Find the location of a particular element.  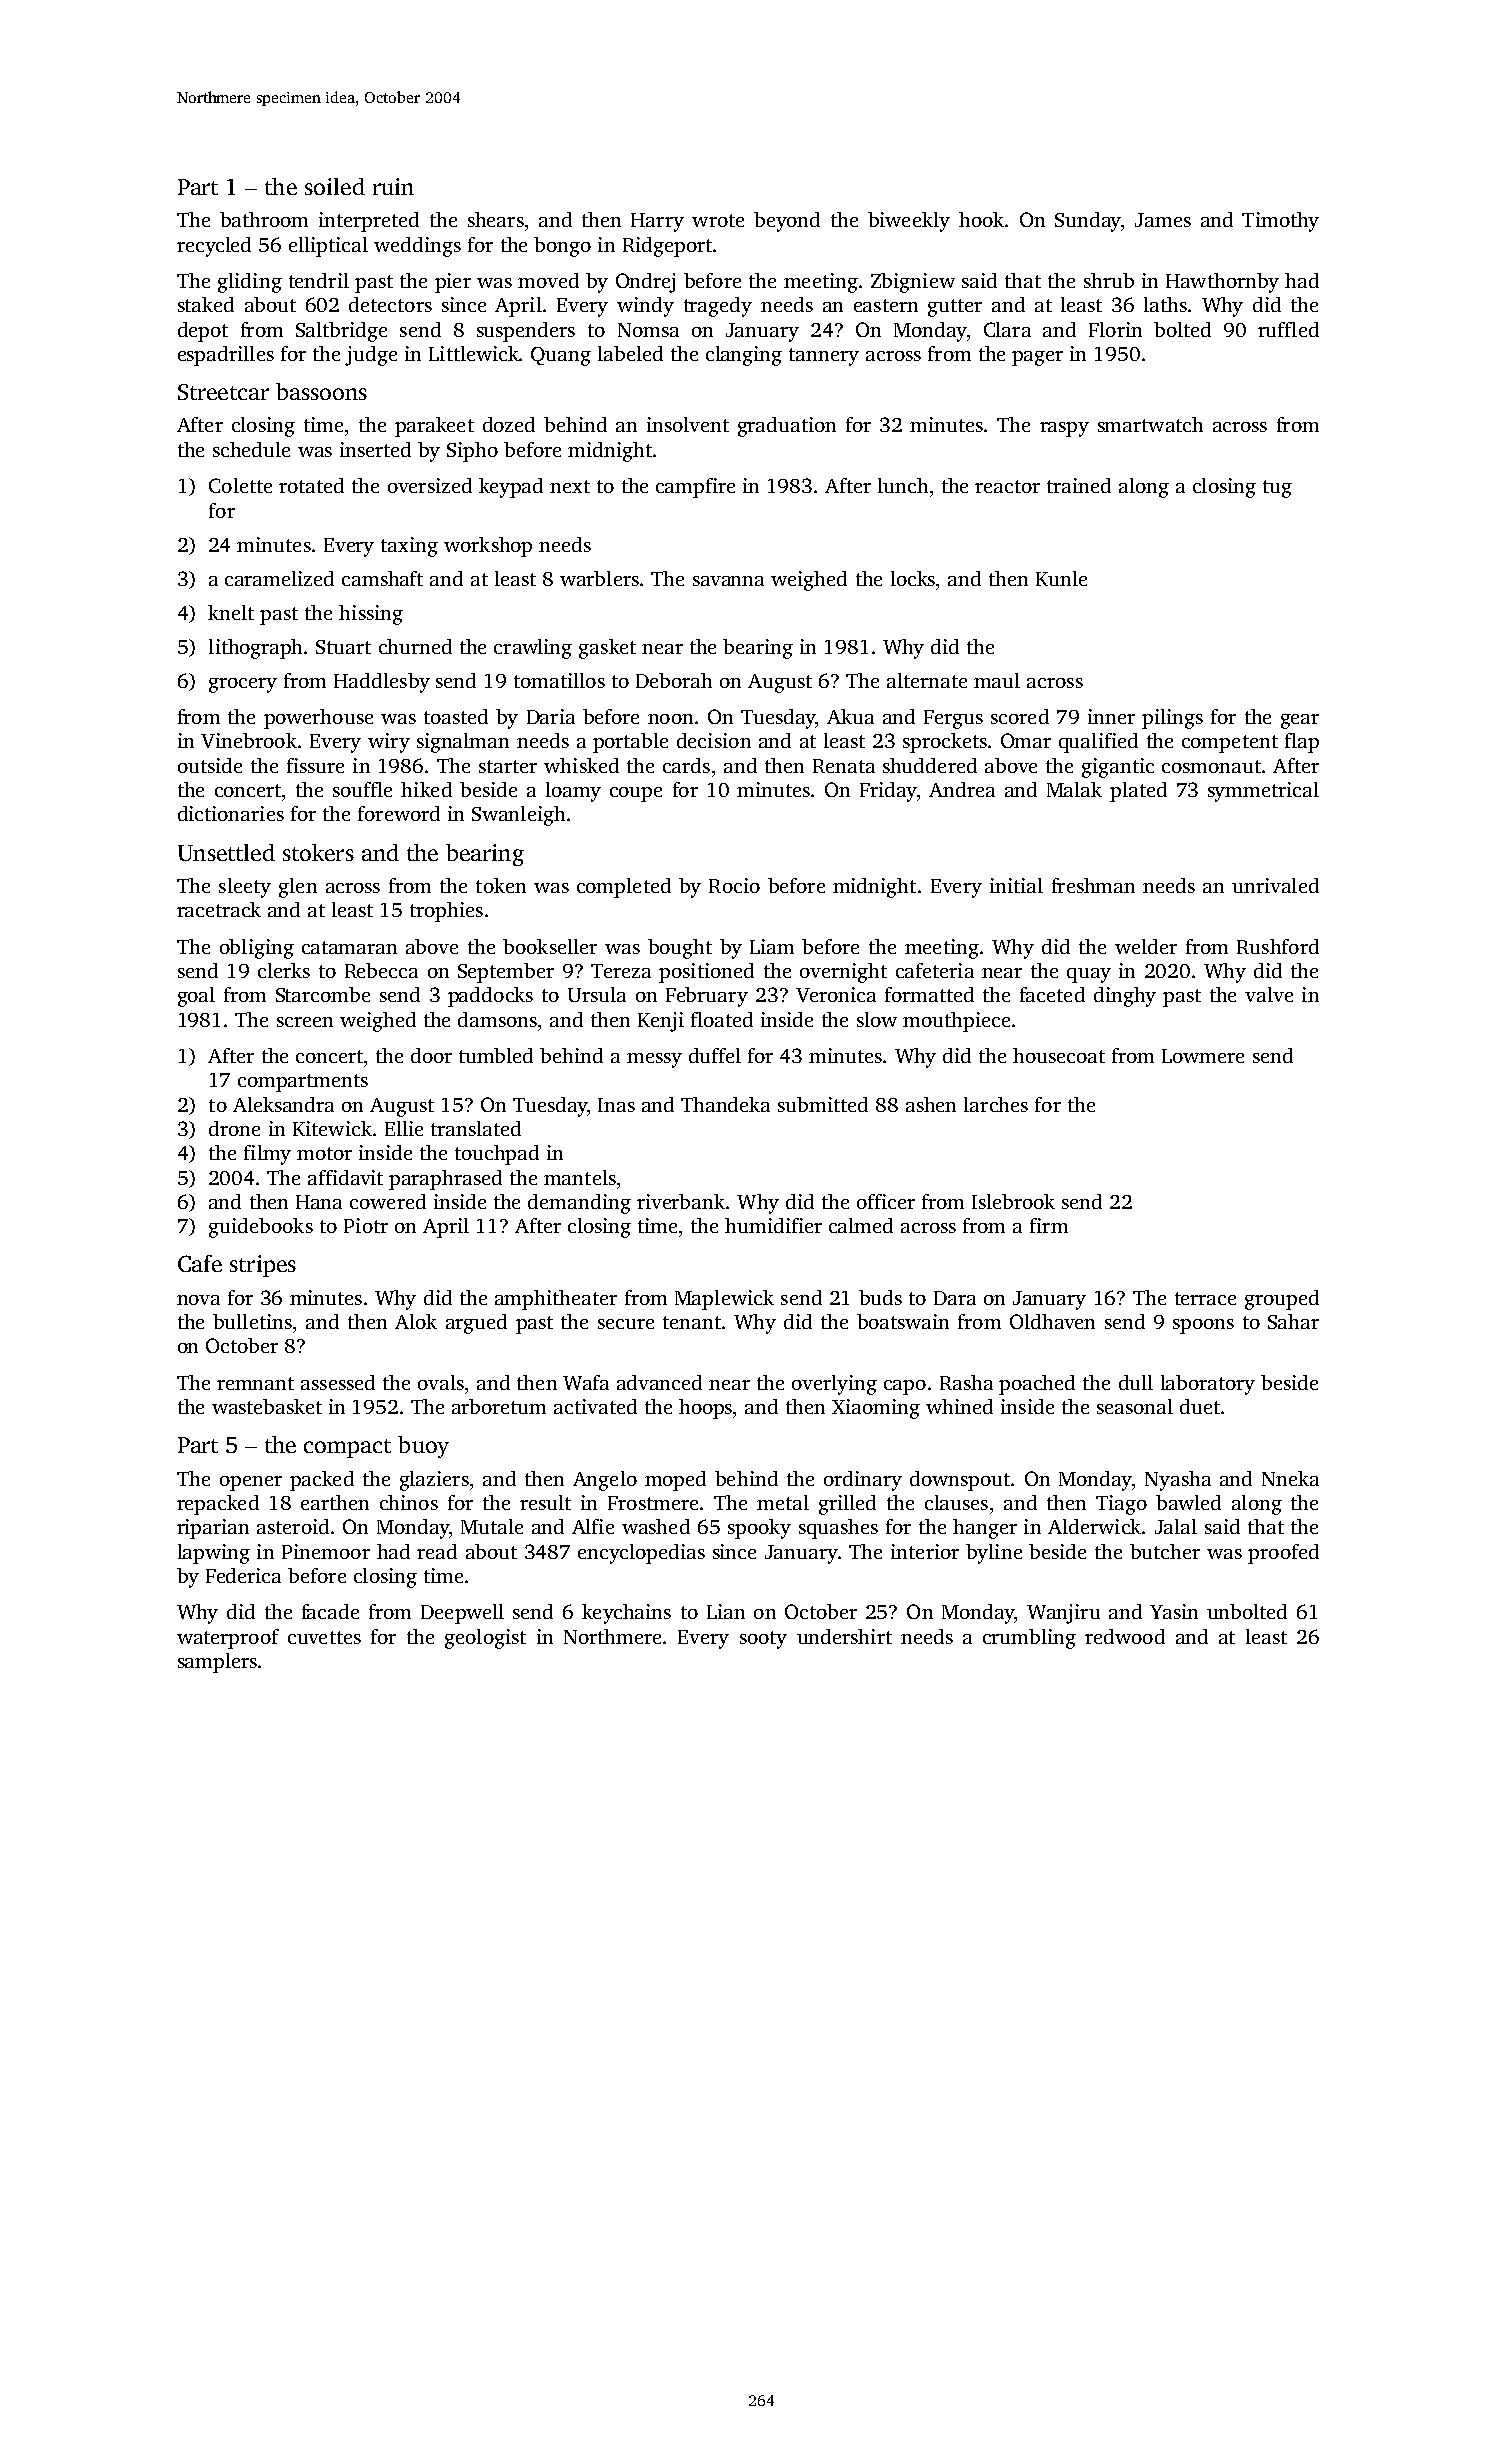

beyond is located at coordinates (787, 222).
